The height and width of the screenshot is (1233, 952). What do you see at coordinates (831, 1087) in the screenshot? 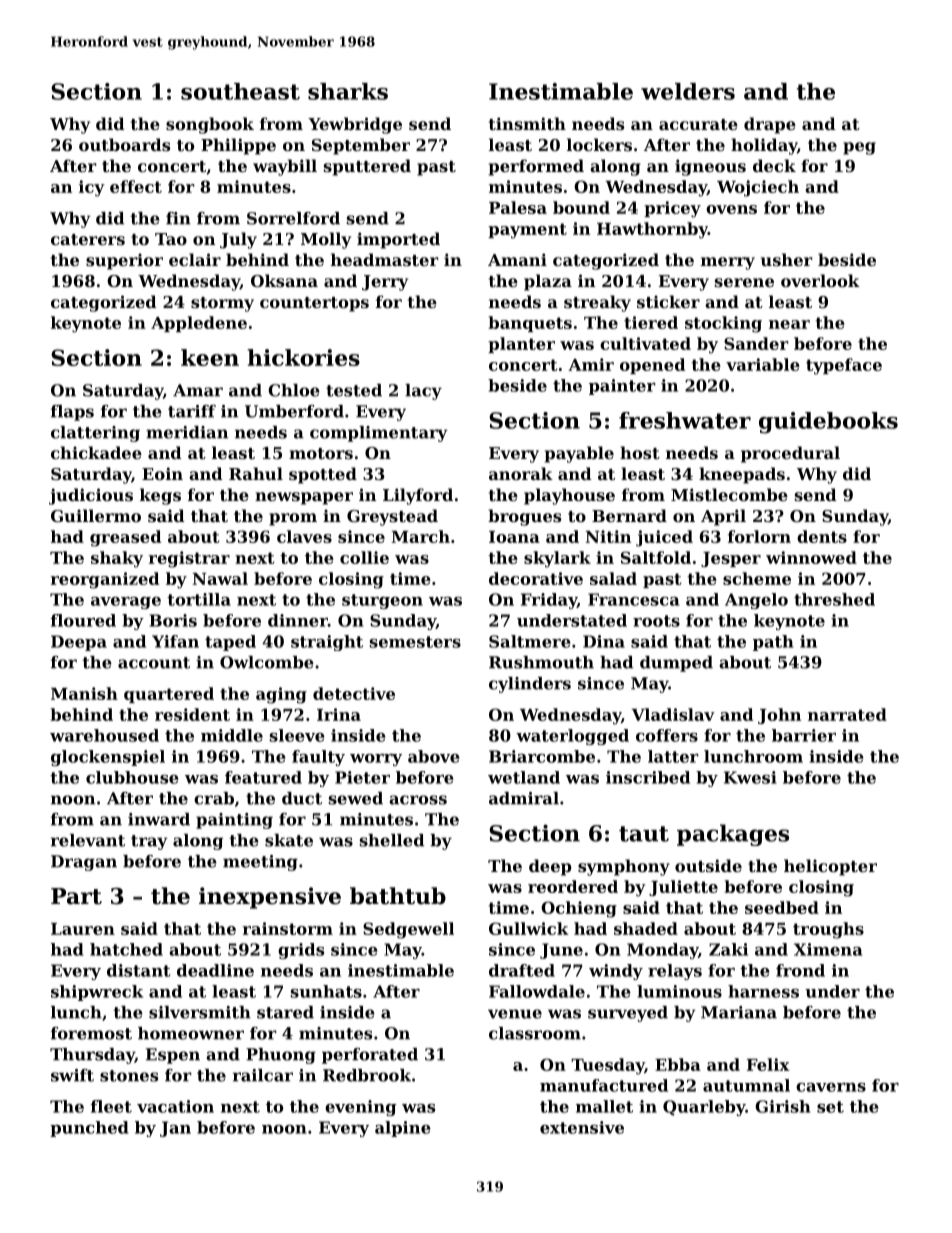
I see `caverns` at bounding box center [831, 1087].
